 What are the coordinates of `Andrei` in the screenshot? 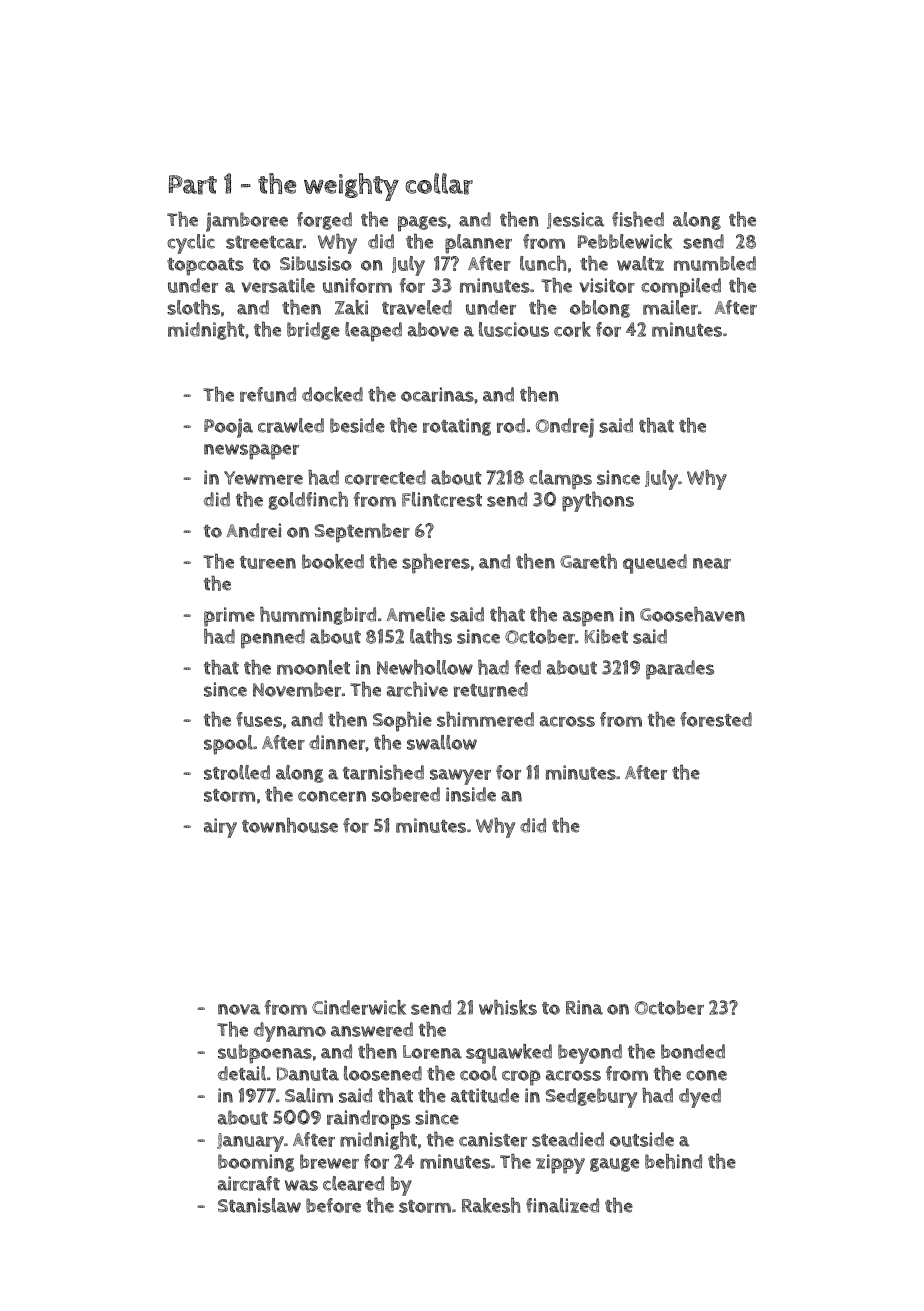 It's located at (254, 530).
